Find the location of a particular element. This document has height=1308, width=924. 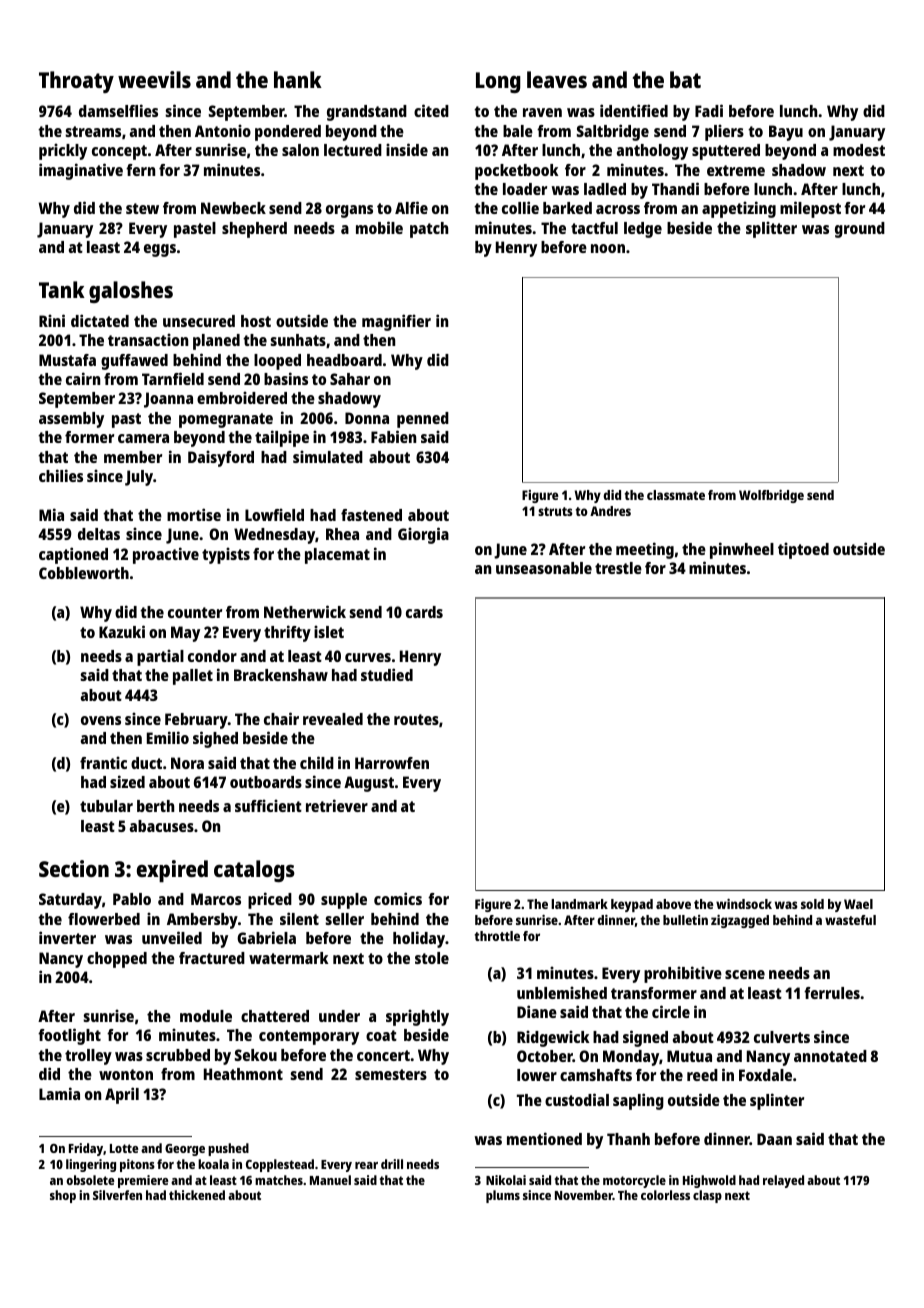

bat is located at coordinates (685, 79).
